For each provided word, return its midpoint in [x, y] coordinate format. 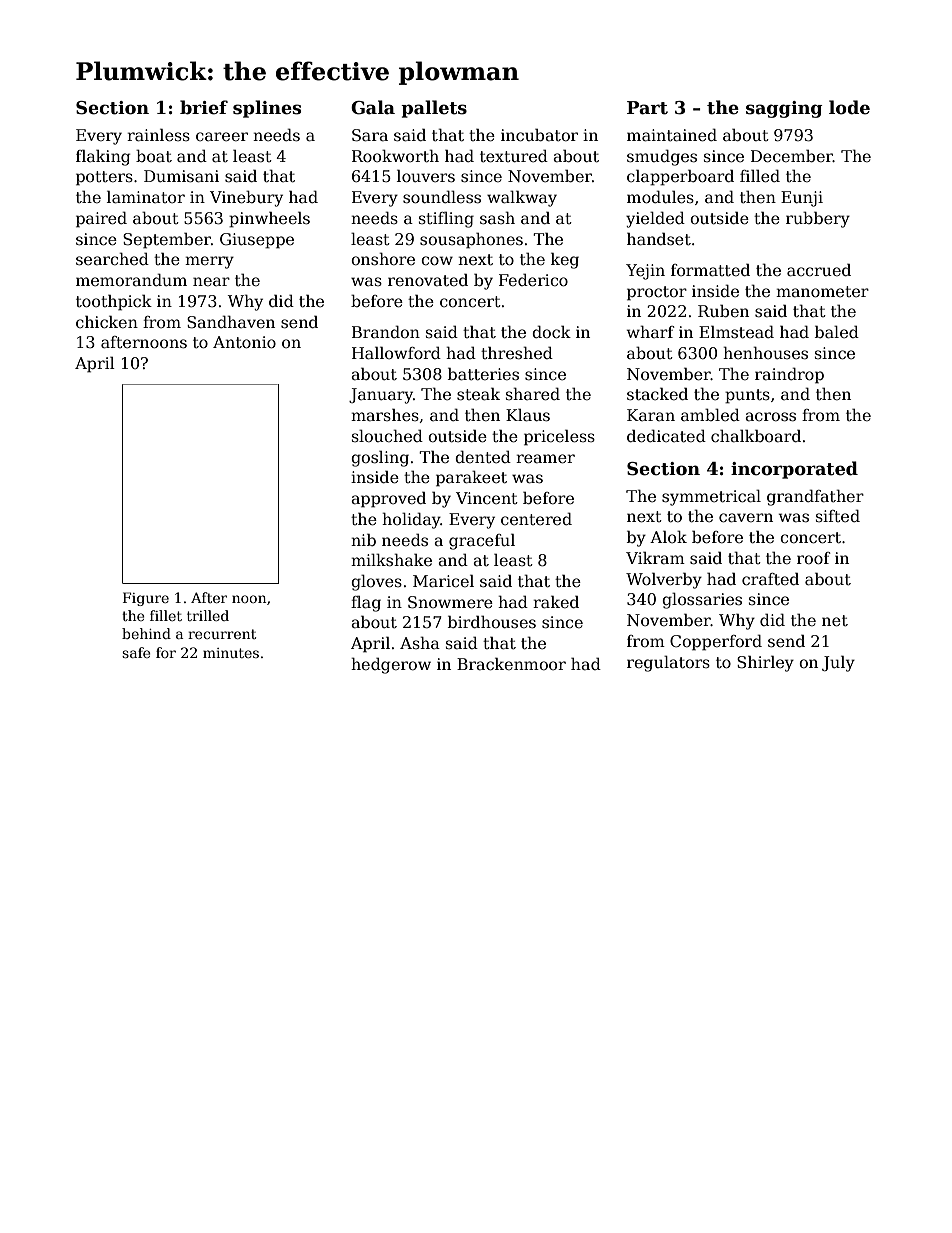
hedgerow [391, 665]
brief [204, 107]
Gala [373, 107]
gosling [380, 458]
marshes [385, 415]
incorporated [794, 470]
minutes [231, 653]
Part [647, 108]
